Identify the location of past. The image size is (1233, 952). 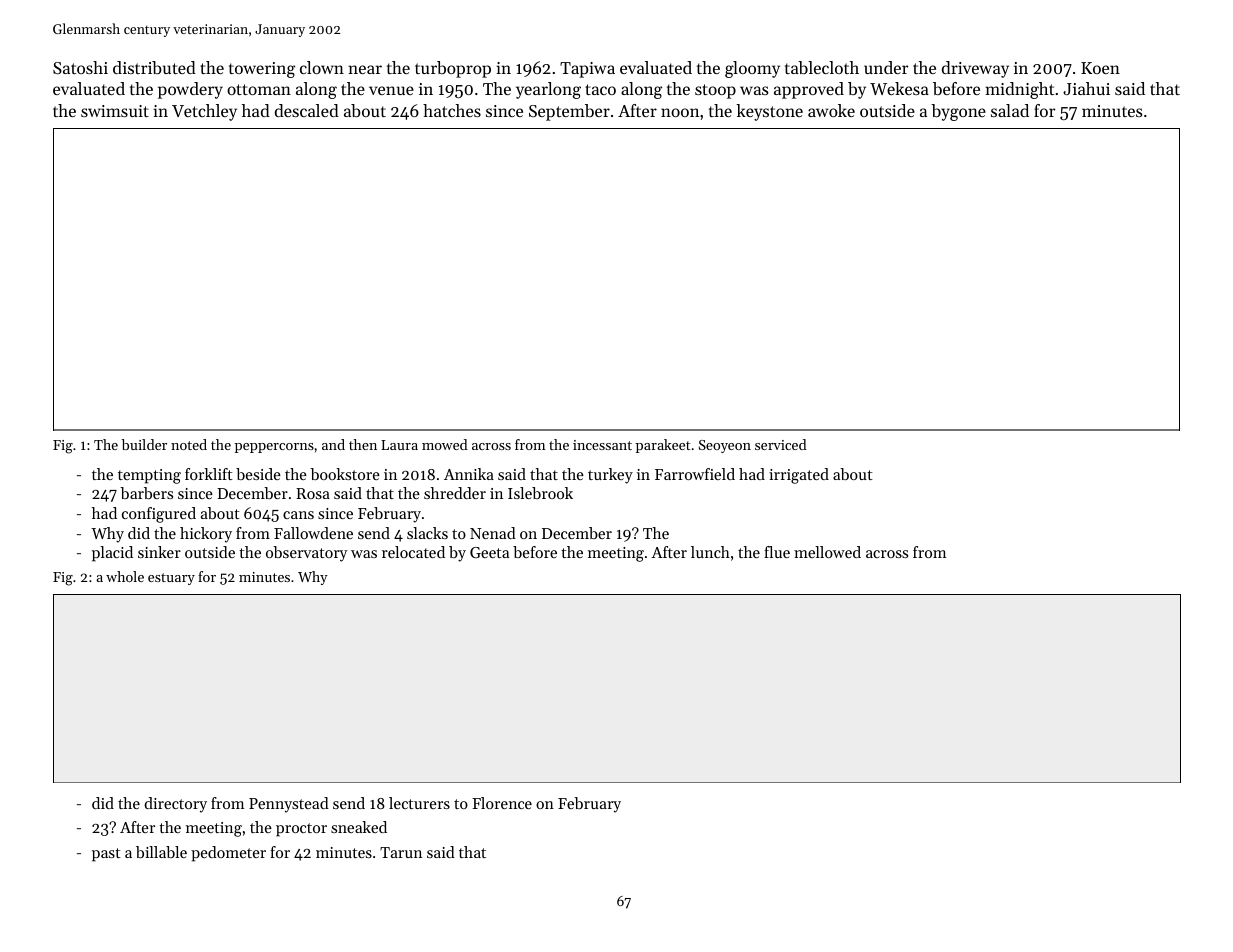
(106, 855).
